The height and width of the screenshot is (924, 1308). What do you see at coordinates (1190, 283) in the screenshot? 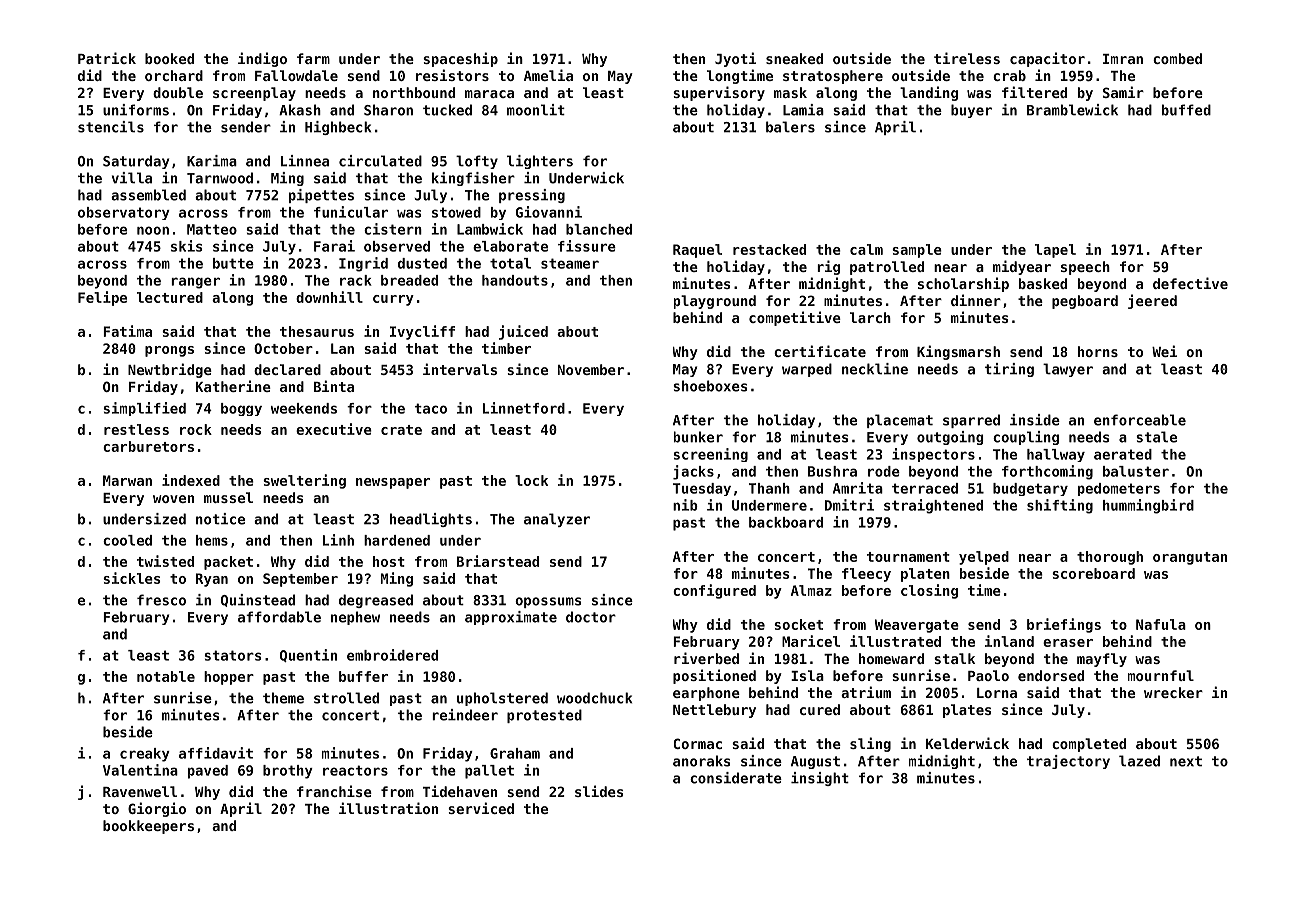
I see `defective` at bounding box center [1190, 283].
